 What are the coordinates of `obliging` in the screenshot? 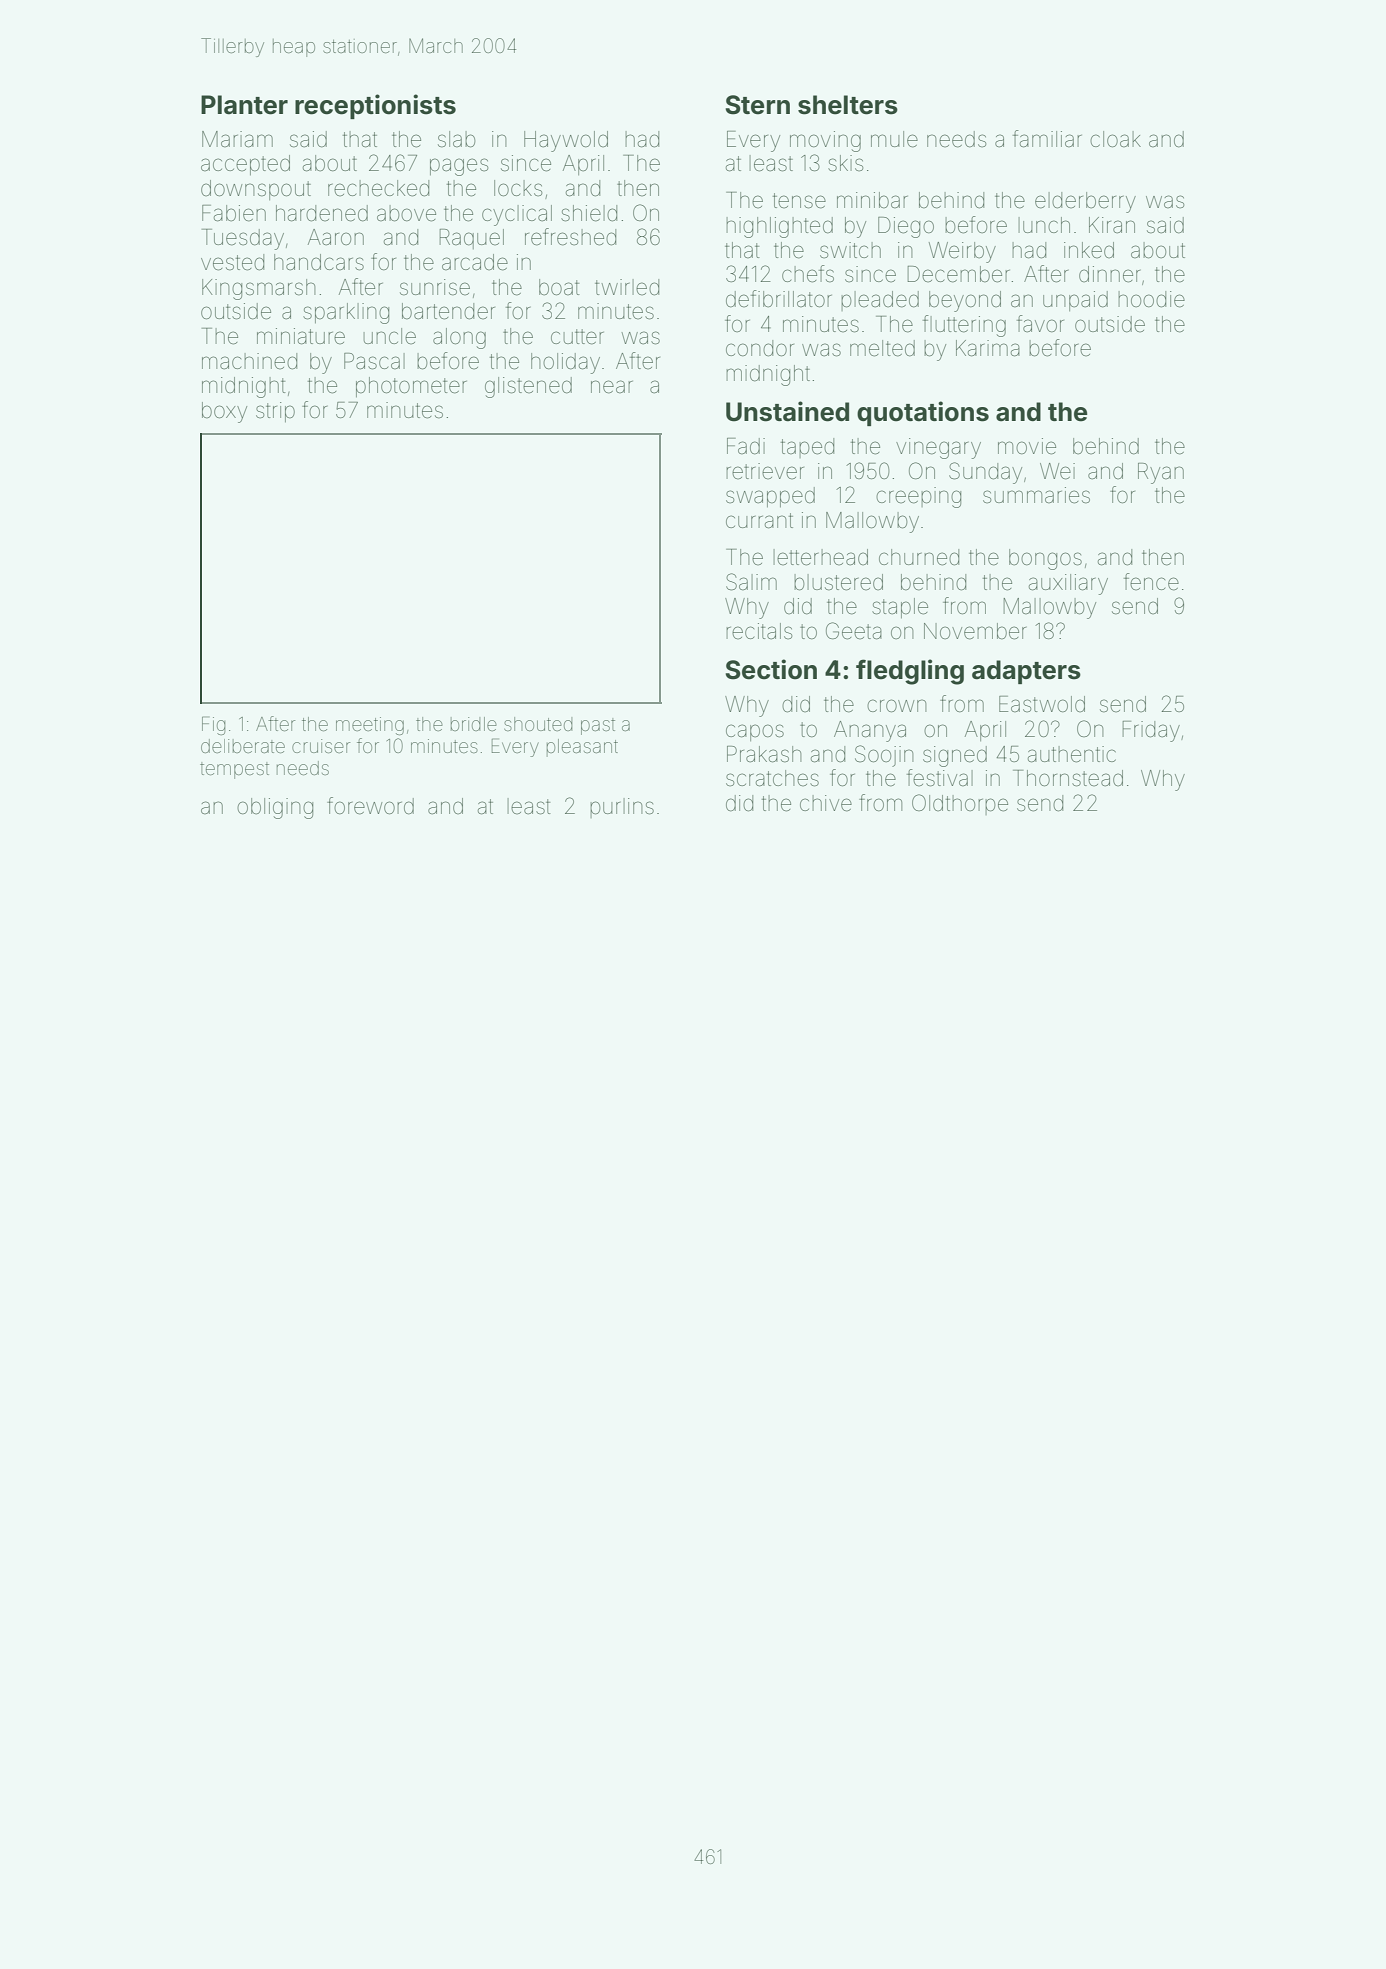 It's located at (275, 808).
